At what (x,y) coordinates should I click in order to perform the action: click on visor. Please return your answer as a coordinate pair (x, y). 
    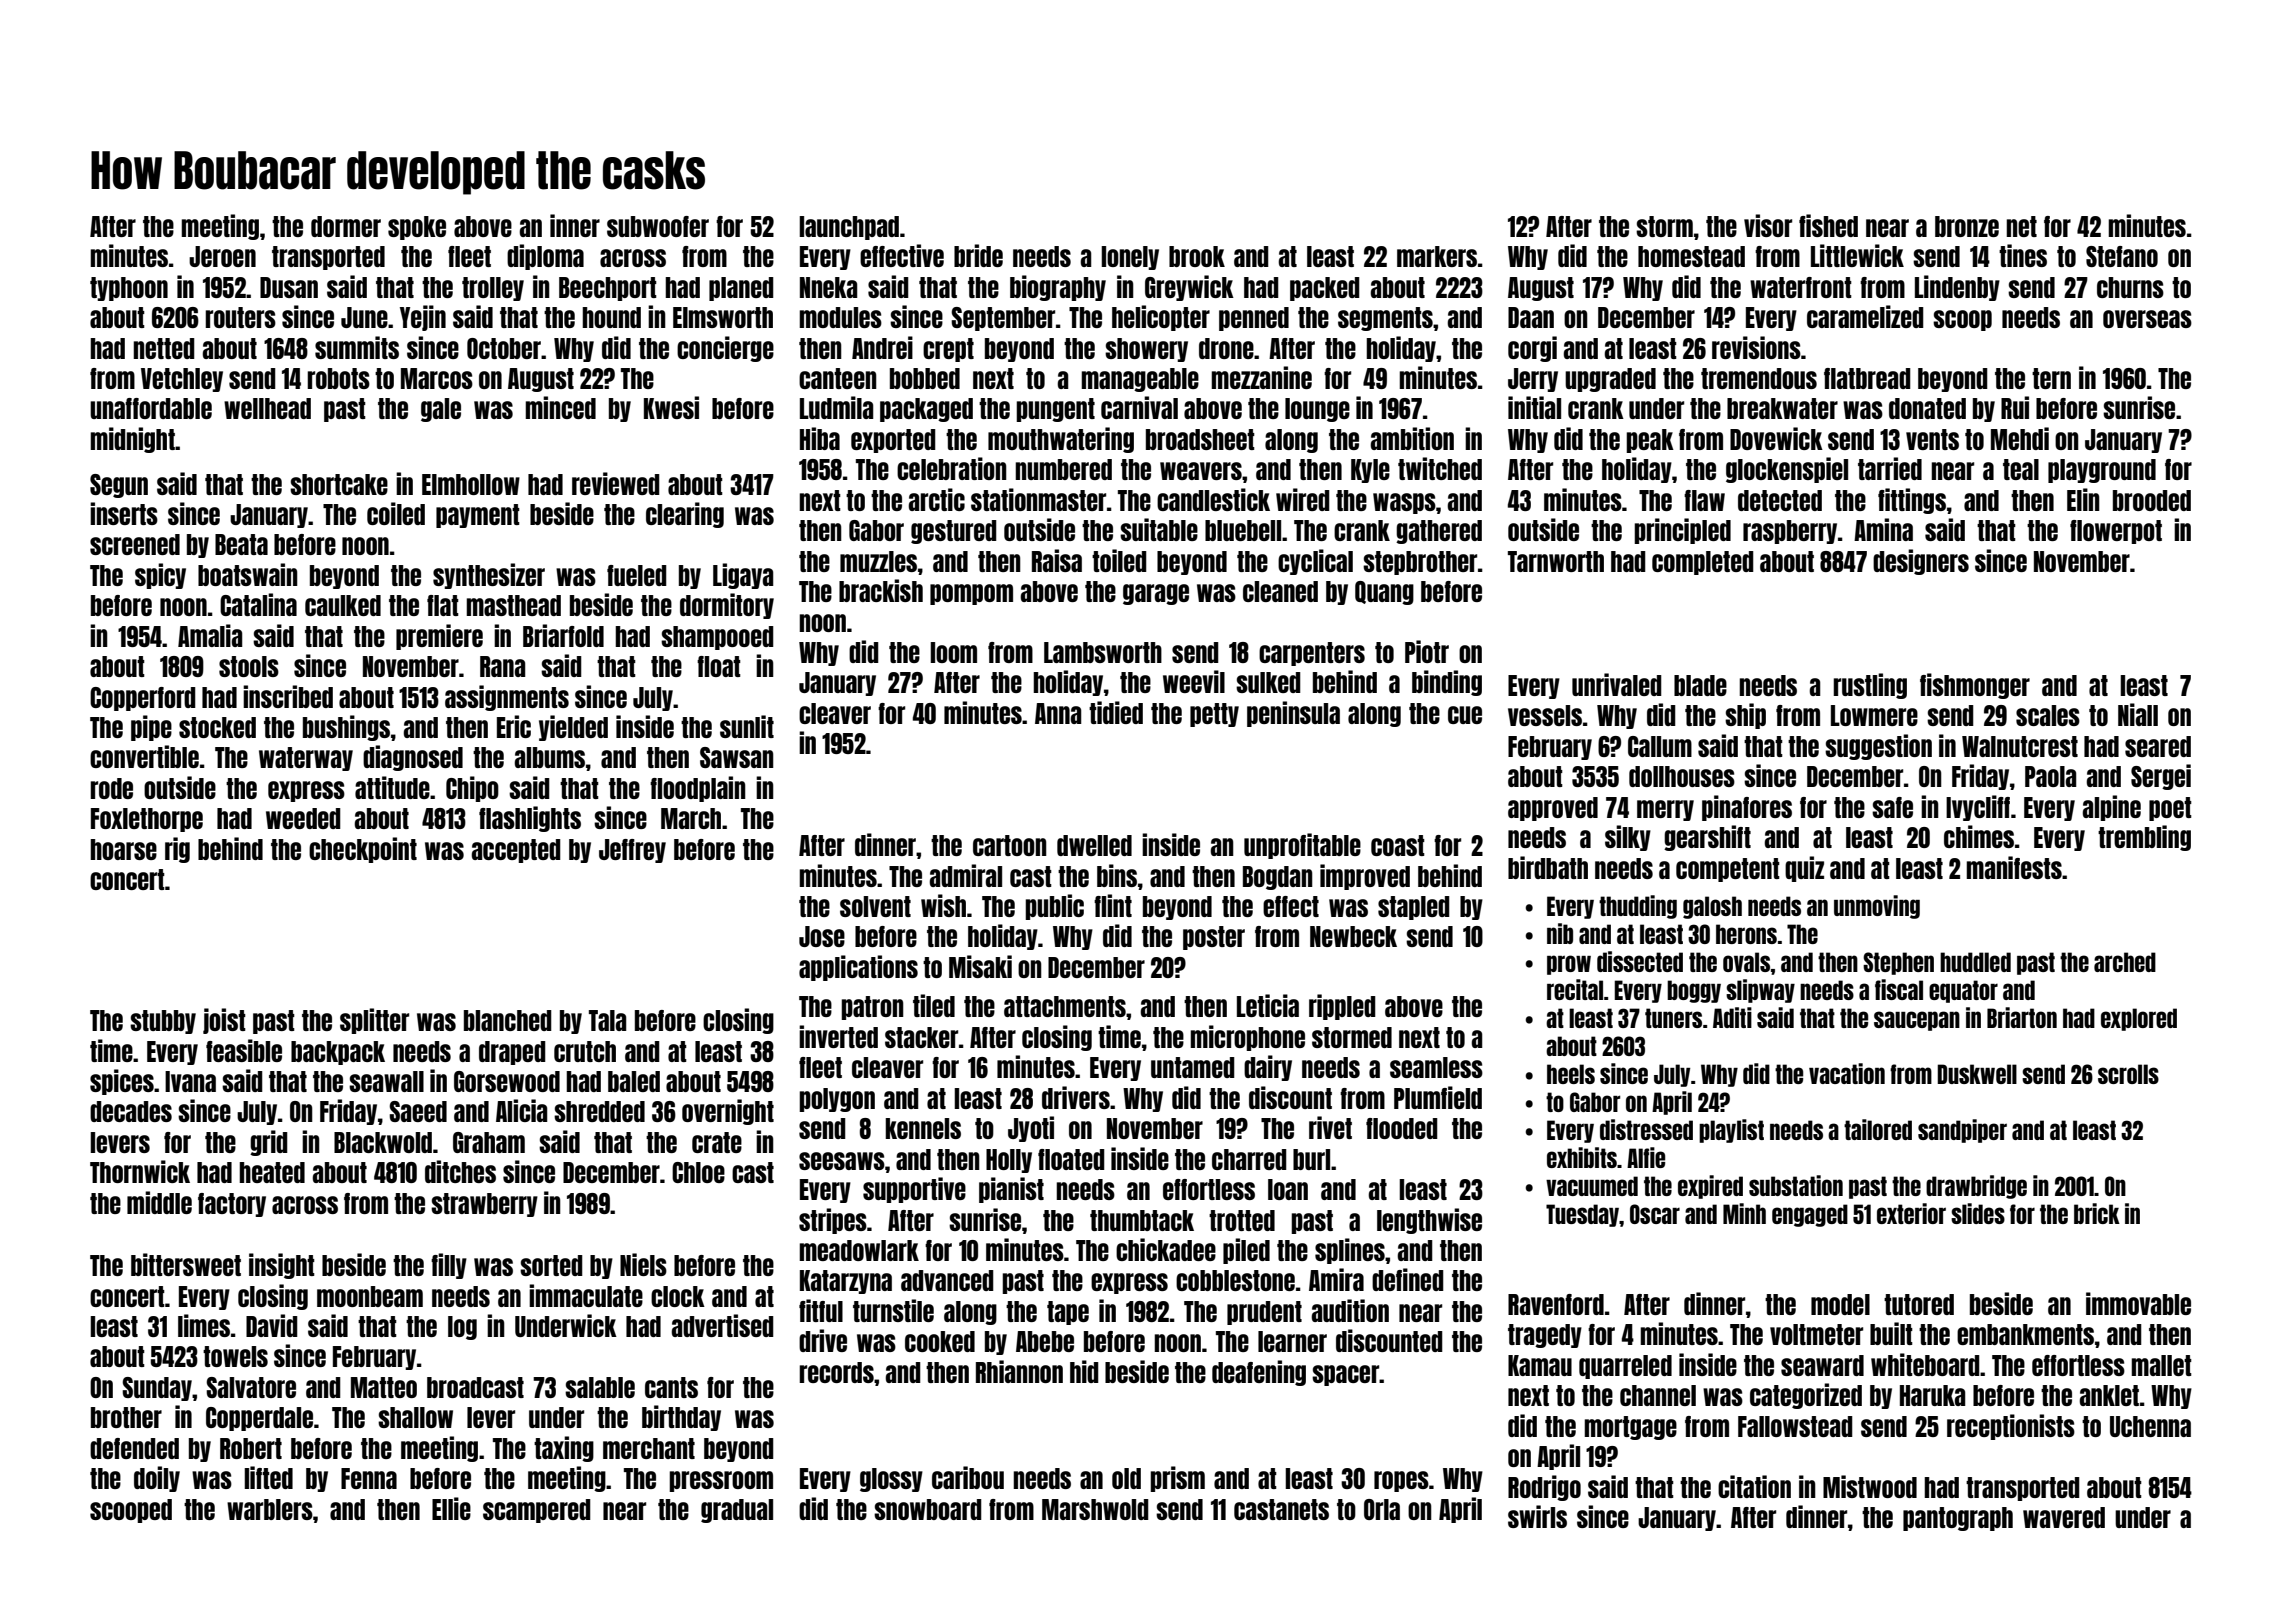
    Looking at the image, I should click on (1768, 225).
